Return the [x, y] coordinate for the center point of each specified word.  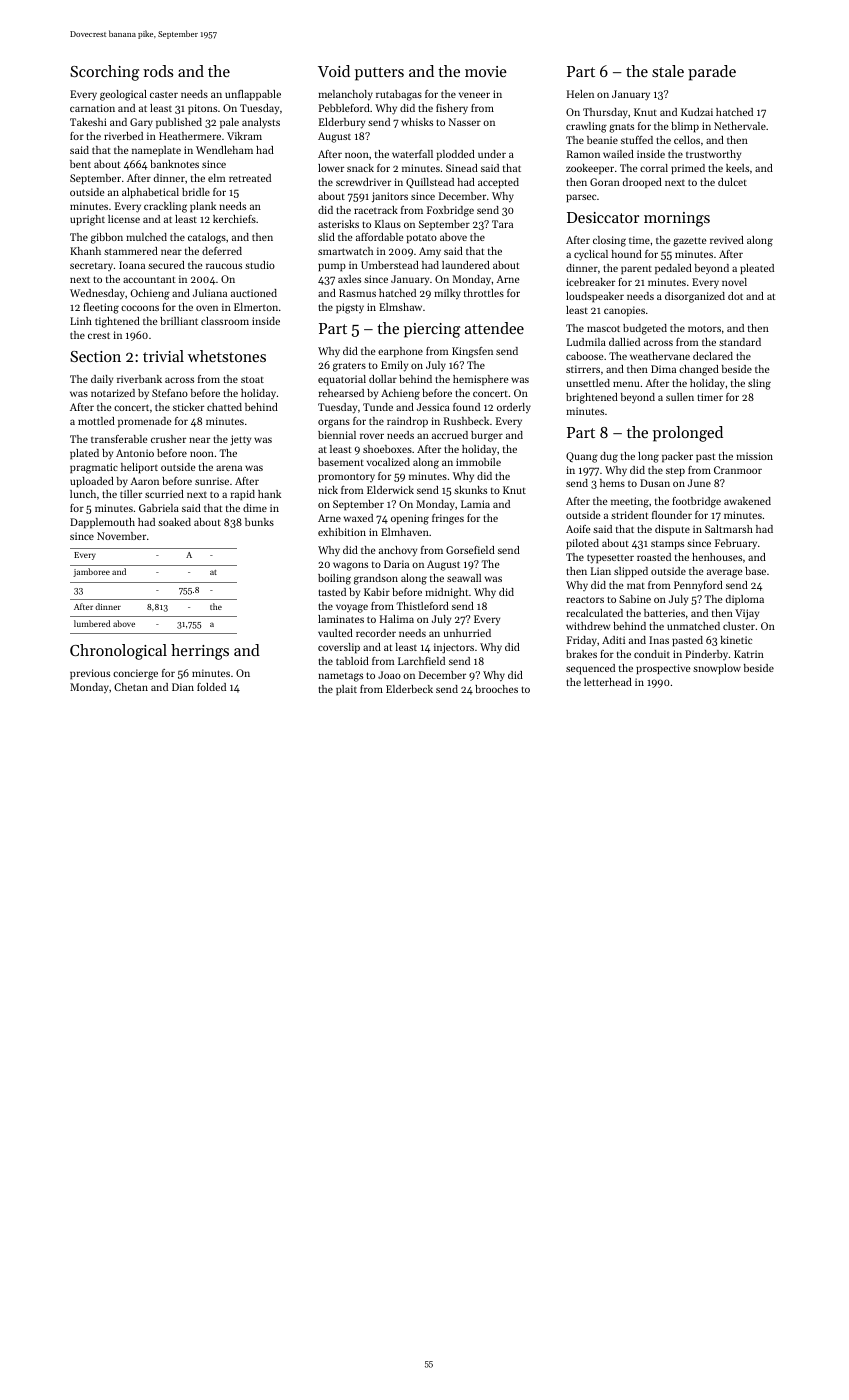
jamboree [91, 572]
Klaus [388, 224]
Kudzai [697, 112]
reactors [585, 599]
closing [609, 241]
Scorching [105, 73]
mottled [96, 421]
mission [754, 456]
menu [626, 384]
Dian [183, 687]
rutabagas [399, 95]
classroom [225, 321]
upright [87, 220]
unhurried [467, 633]
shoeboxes [387, 449]
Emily [394, 366]
